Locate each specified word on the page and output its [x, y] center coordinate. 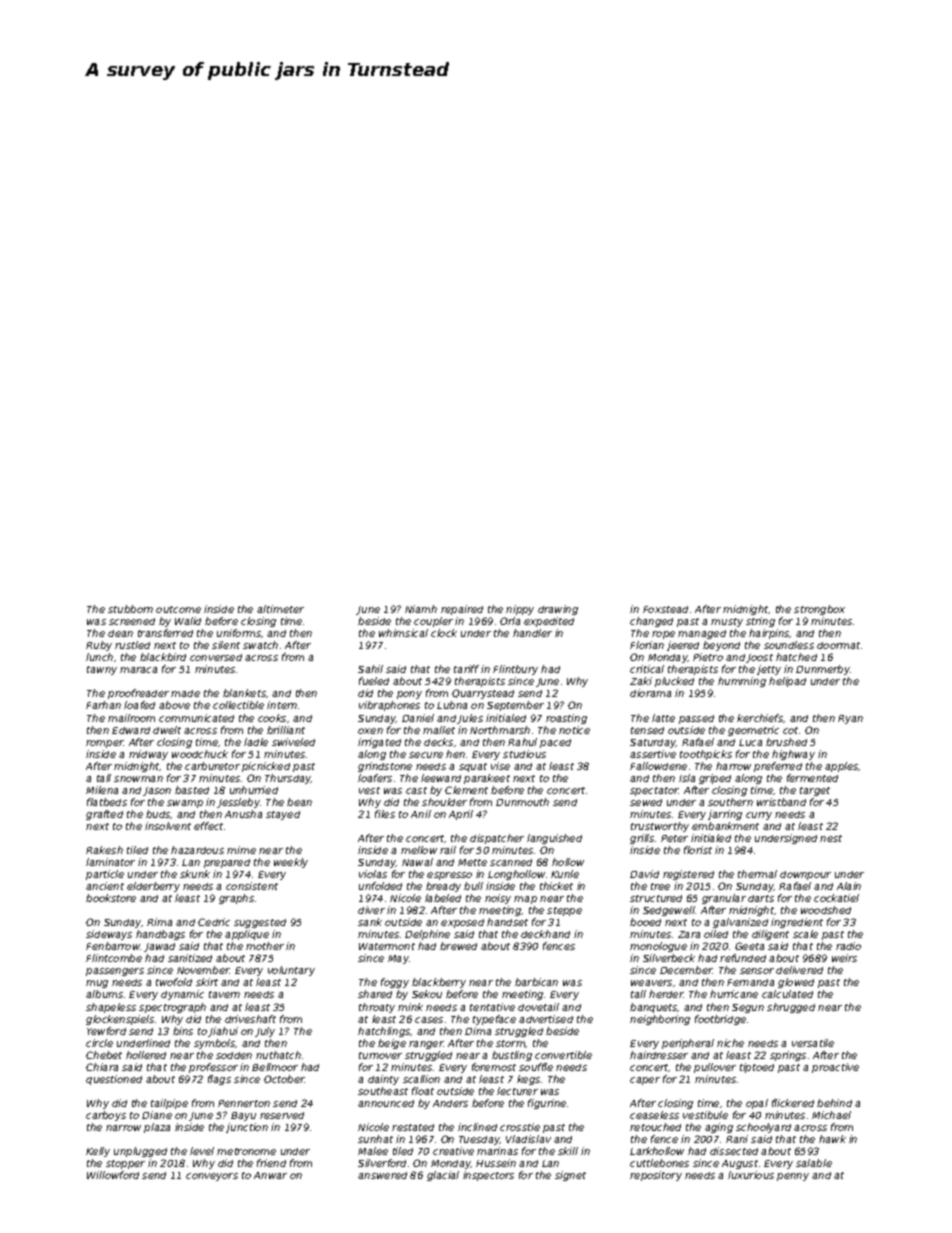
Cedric [214, 922]
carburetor [212, 766]
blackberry [439, 983]
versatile [813, 1043]
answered [382, 1175]
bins [183, 1031]
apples [842, 767]
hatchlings [384, 1032]
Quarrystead [483, 694]
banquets [654, 1008]
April [461, 815]
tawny [102, 670]
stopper [125, 1164]
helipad [787, 682]
